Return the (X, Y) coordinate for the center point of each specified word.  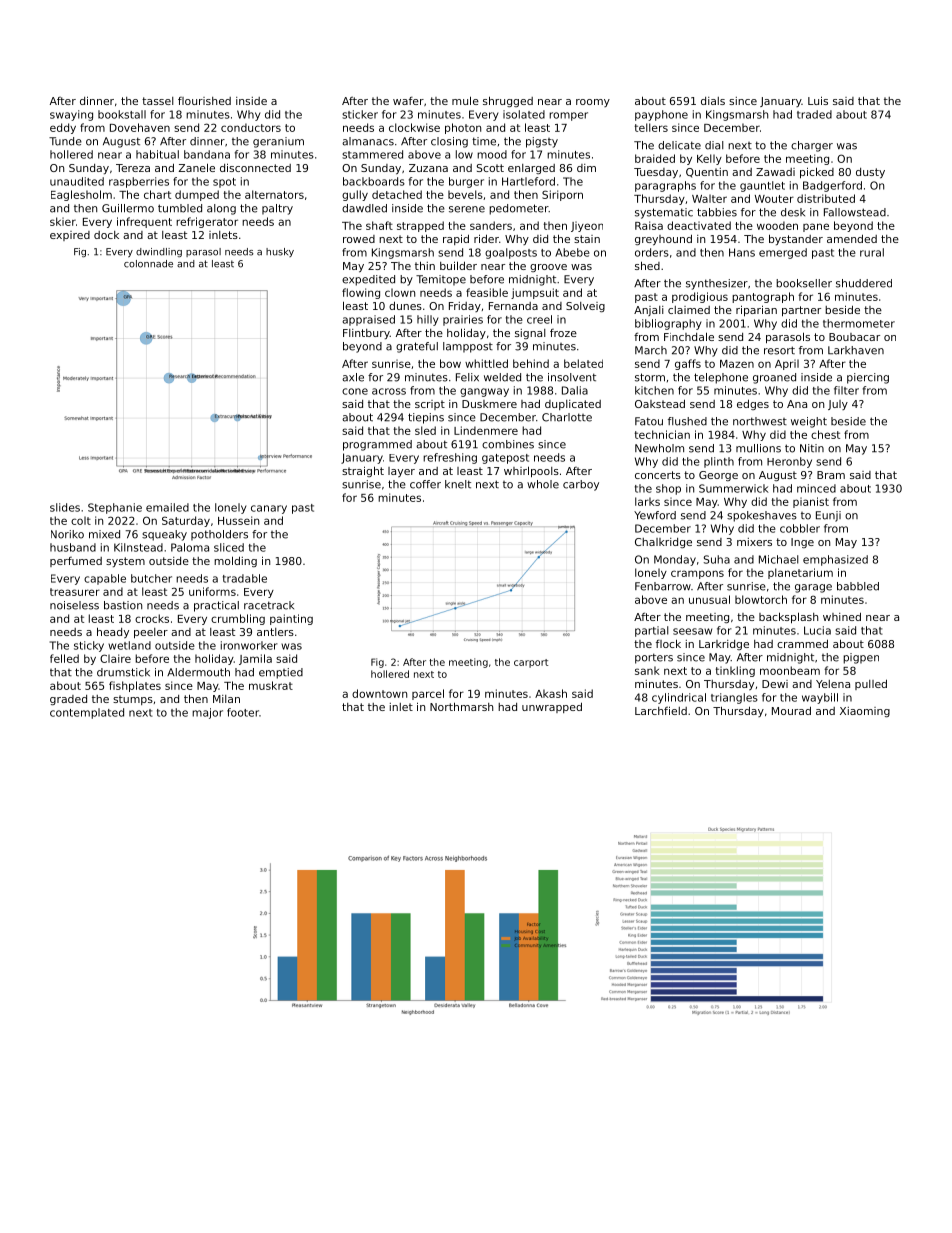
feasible (487, 292)
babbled (858, 586)
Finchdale (689, 336)
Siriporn (562, 195)
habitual (157, 154)
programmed (377, 445)
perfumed (76, 562)
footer (243, 712)
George (718, 476)
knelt (458, 484)
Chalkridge (663, 543)
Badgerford (832, 186)
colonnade (148, 264)
